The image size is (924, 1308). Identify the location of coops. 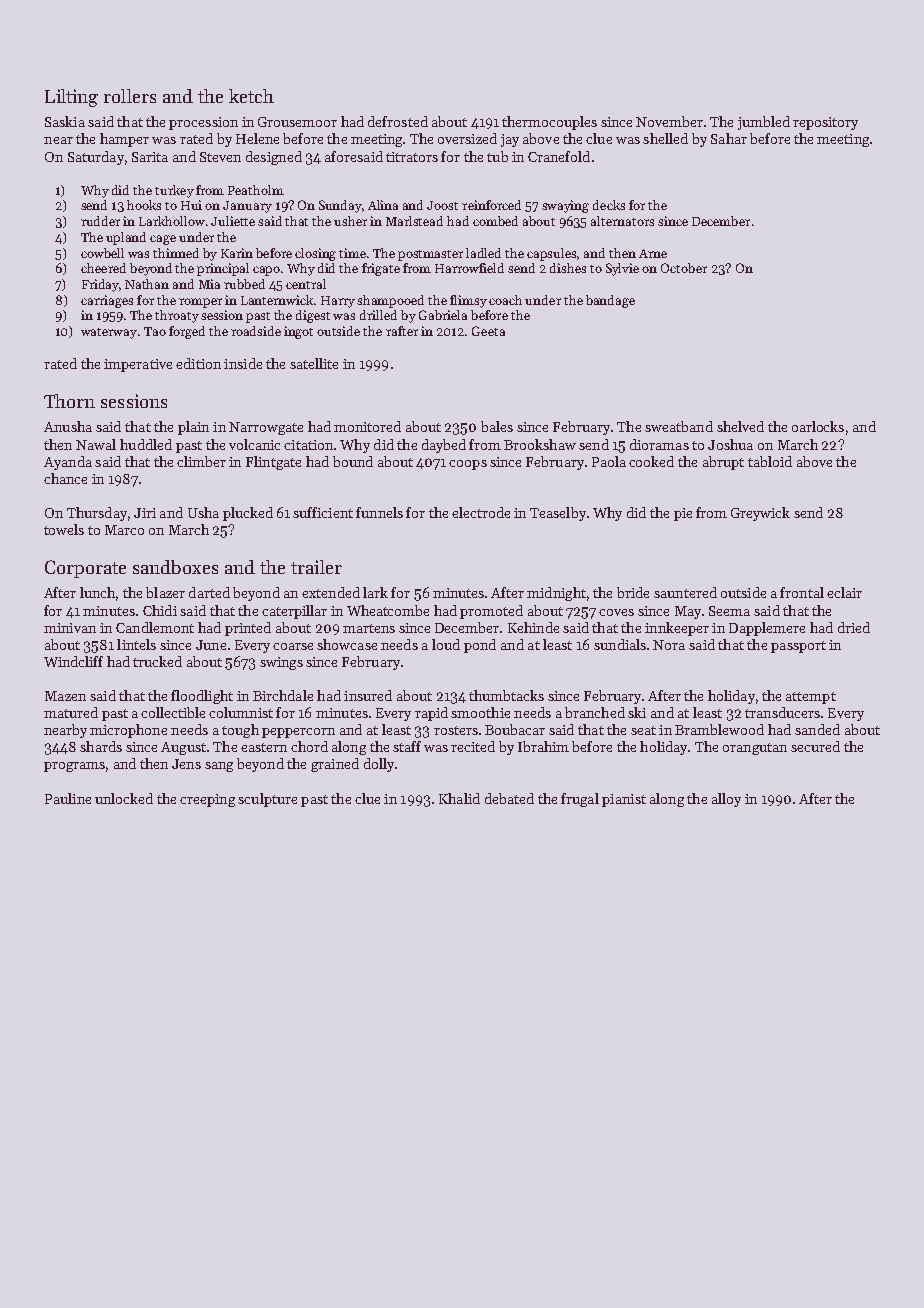
(468, 465).
